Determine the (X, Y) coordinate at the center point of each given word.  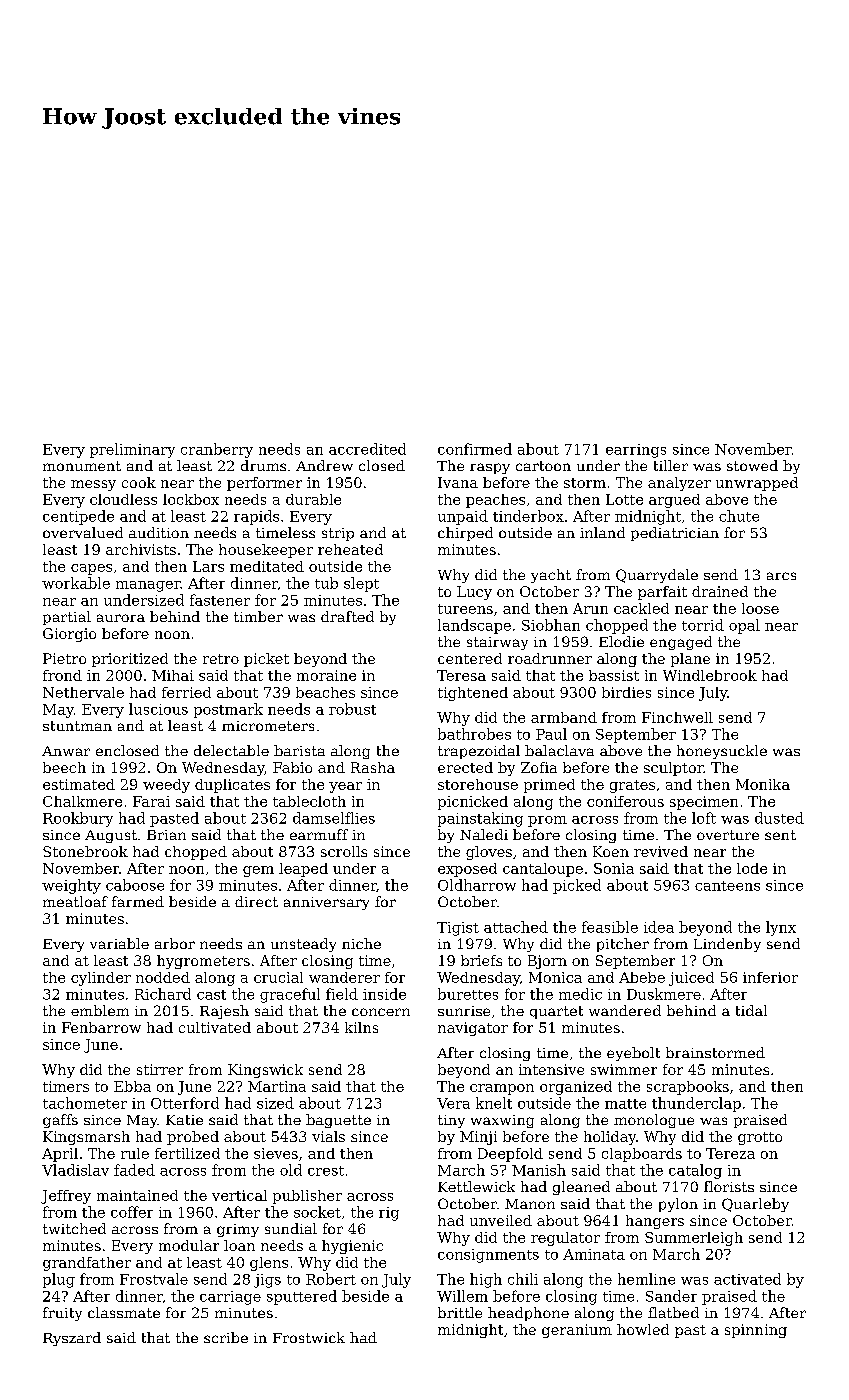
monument (82, 466)
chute (739, 516)
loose (760, 608)
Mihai (173, 675)
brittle (460, 1312)
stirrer (160, 1069)
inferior (770, 977)
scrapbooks (688, 1088)
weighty (71, 886)
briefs (481, 960)
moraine (326, 675)
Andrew (324, 465)
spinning (756, 1331)
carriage (230, 1298)
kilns (361, 1027)
